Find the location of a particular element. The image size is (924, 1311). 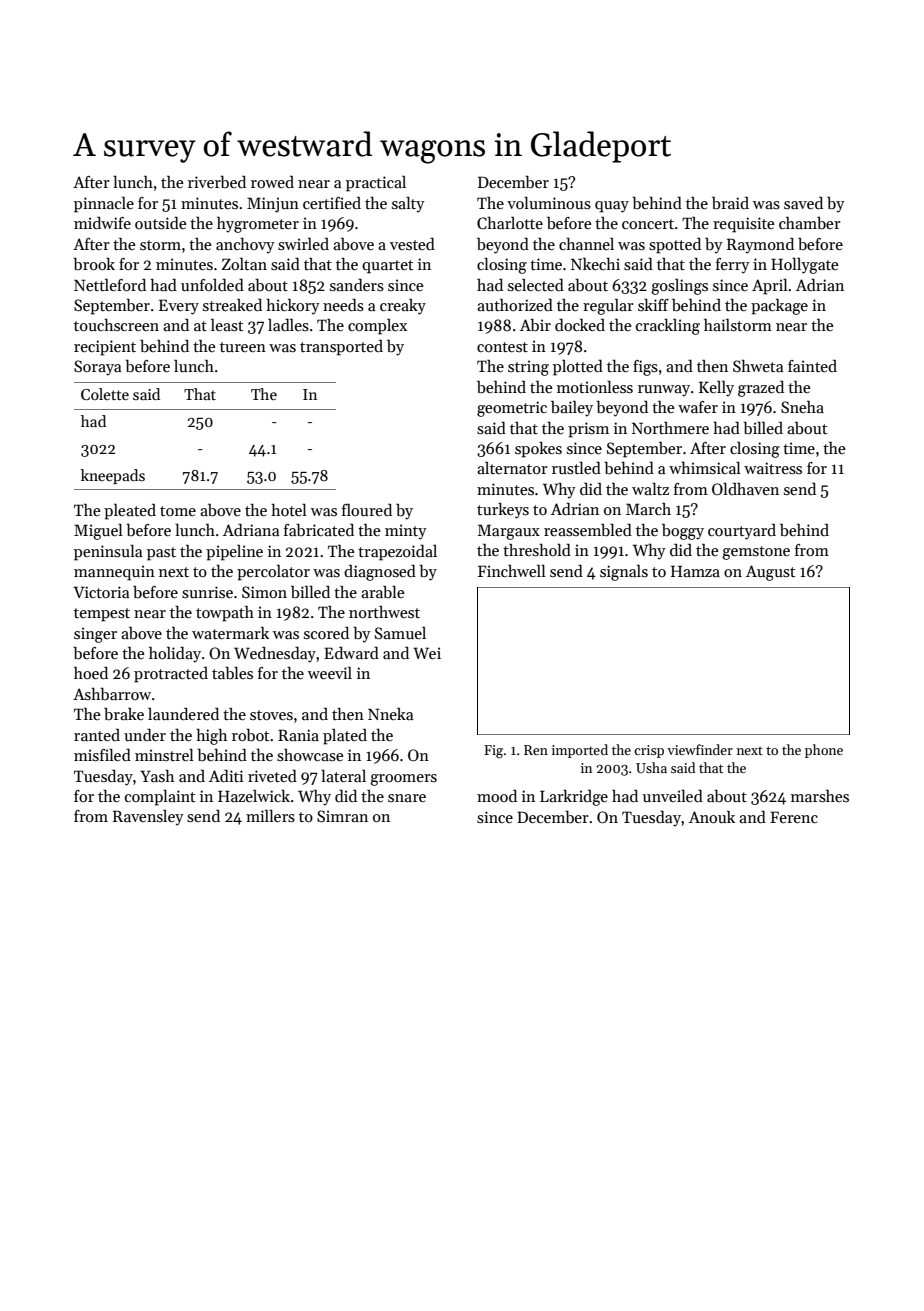

runway is located at coordinates (664, 391).
